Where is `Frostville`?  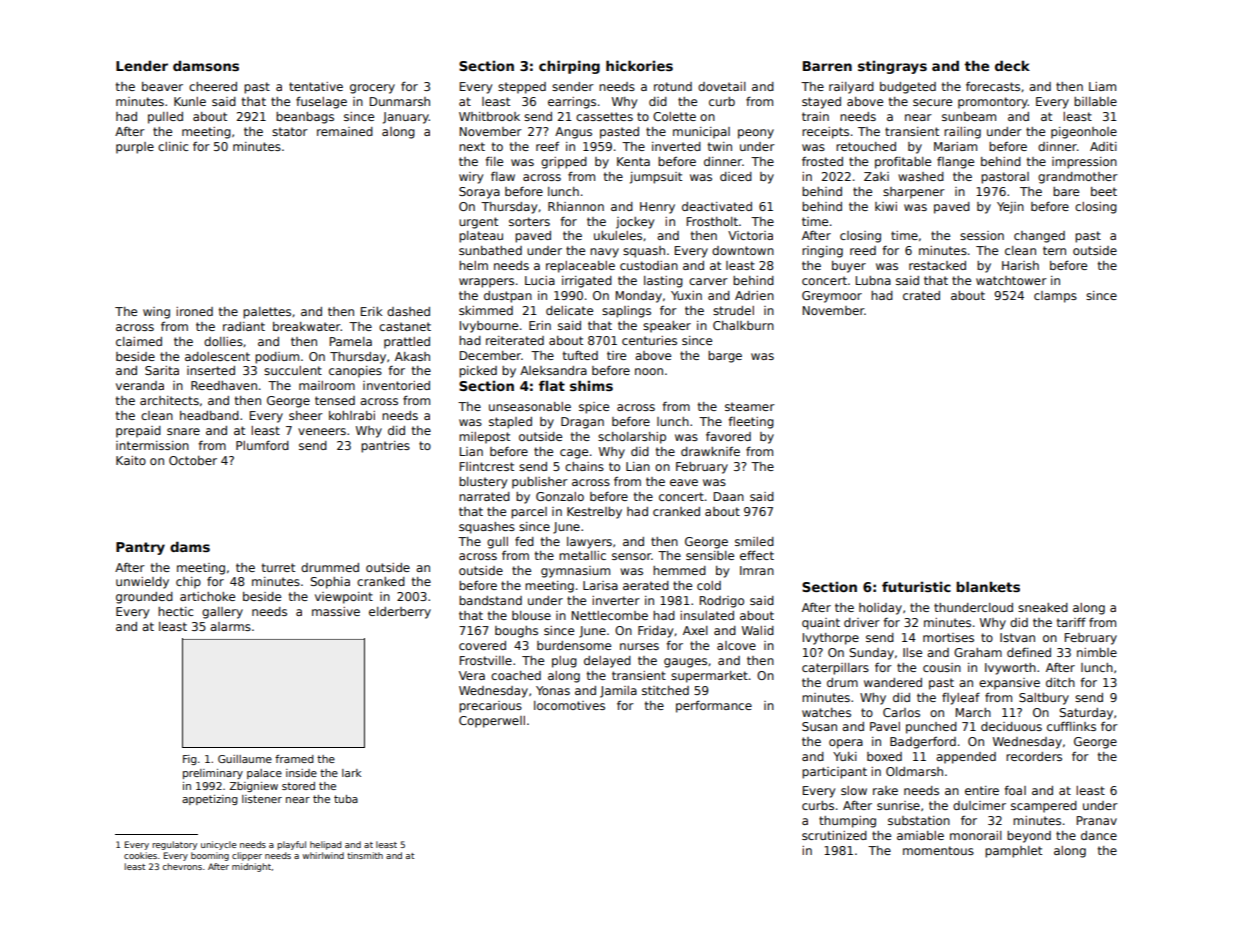
Frostville is located at coordinates (486, 660).
